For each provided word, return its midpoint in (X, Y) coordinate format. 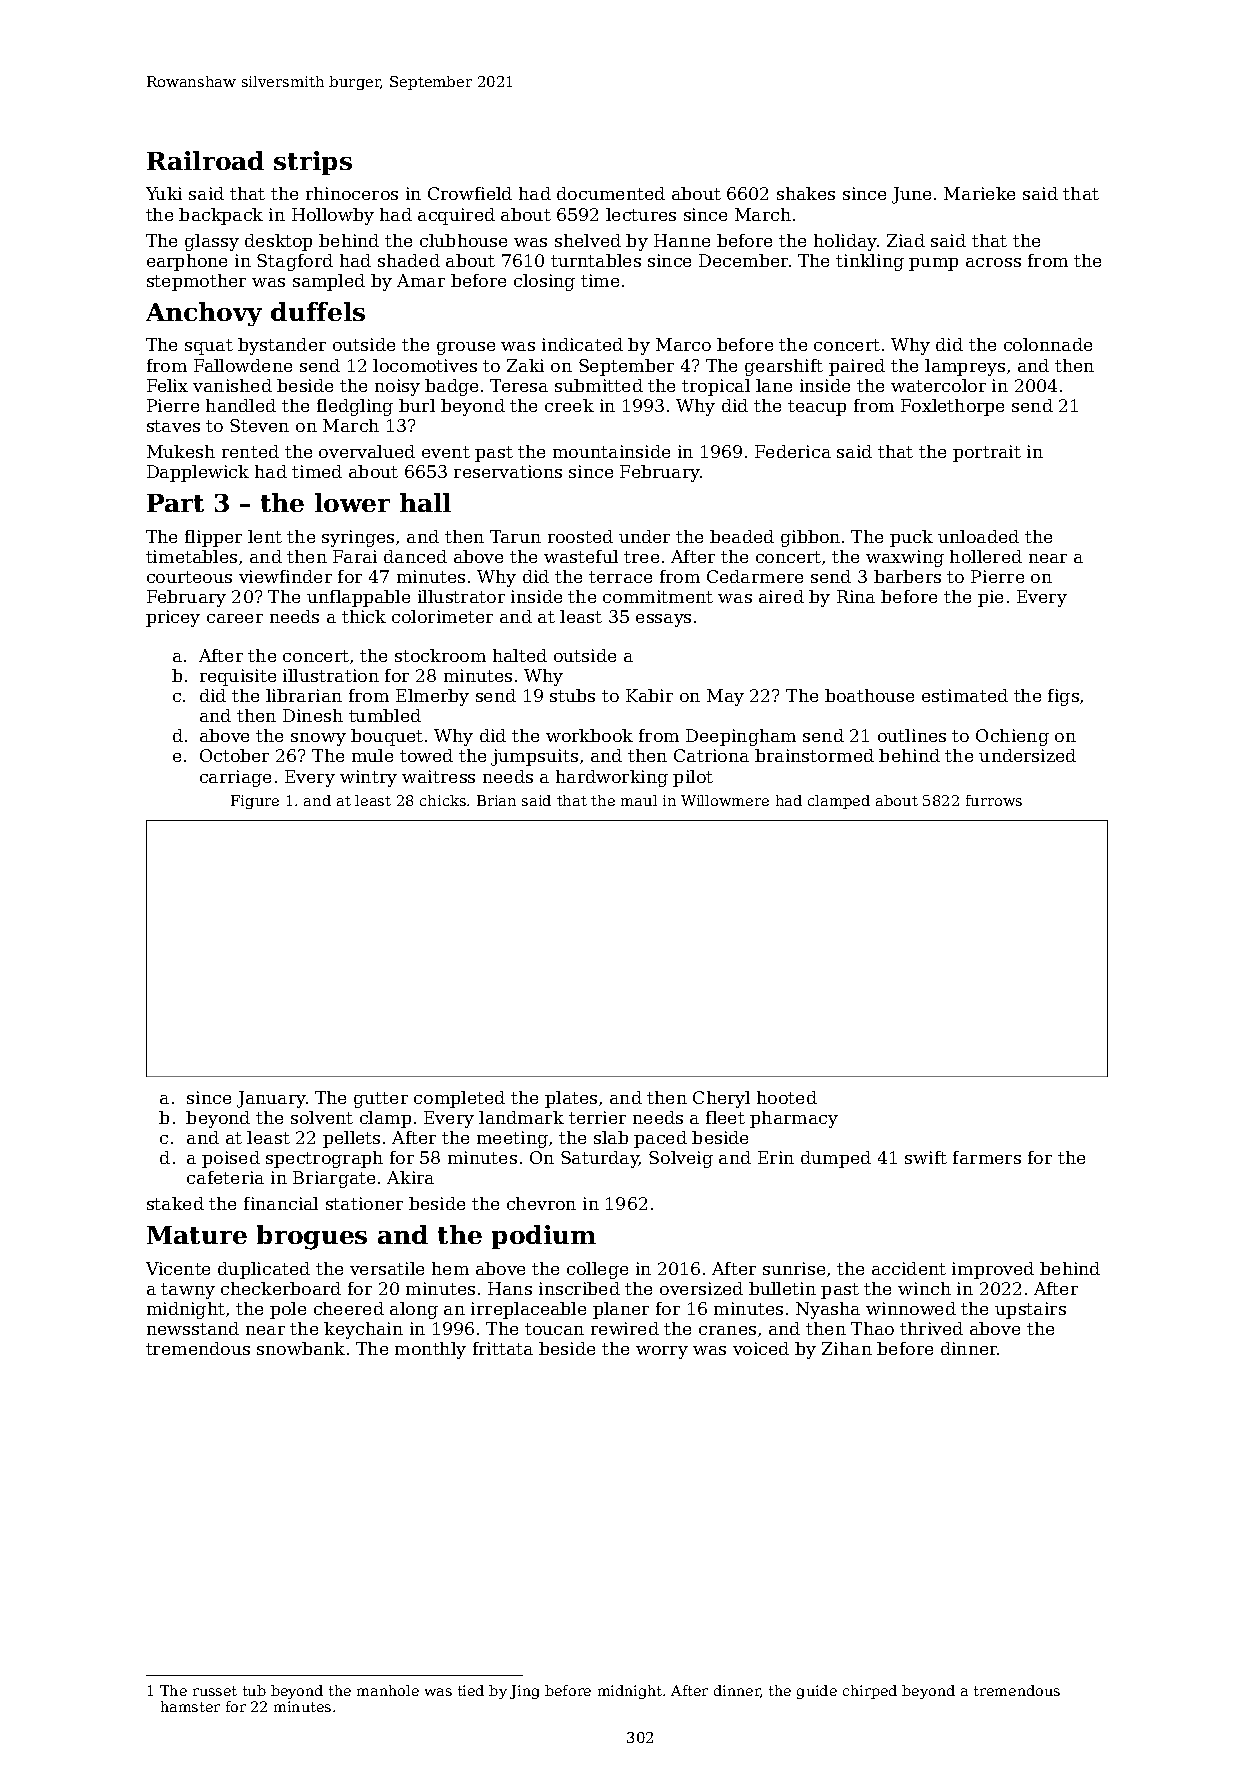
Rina (856, 596)
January (271, 1099)
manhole (388, 1690)
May (725, 697)
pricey (173, 618)
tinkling (870, 262)
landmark (521, 1117)
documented (611, 193)
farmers (987, 1157)
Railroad (205, 160)
